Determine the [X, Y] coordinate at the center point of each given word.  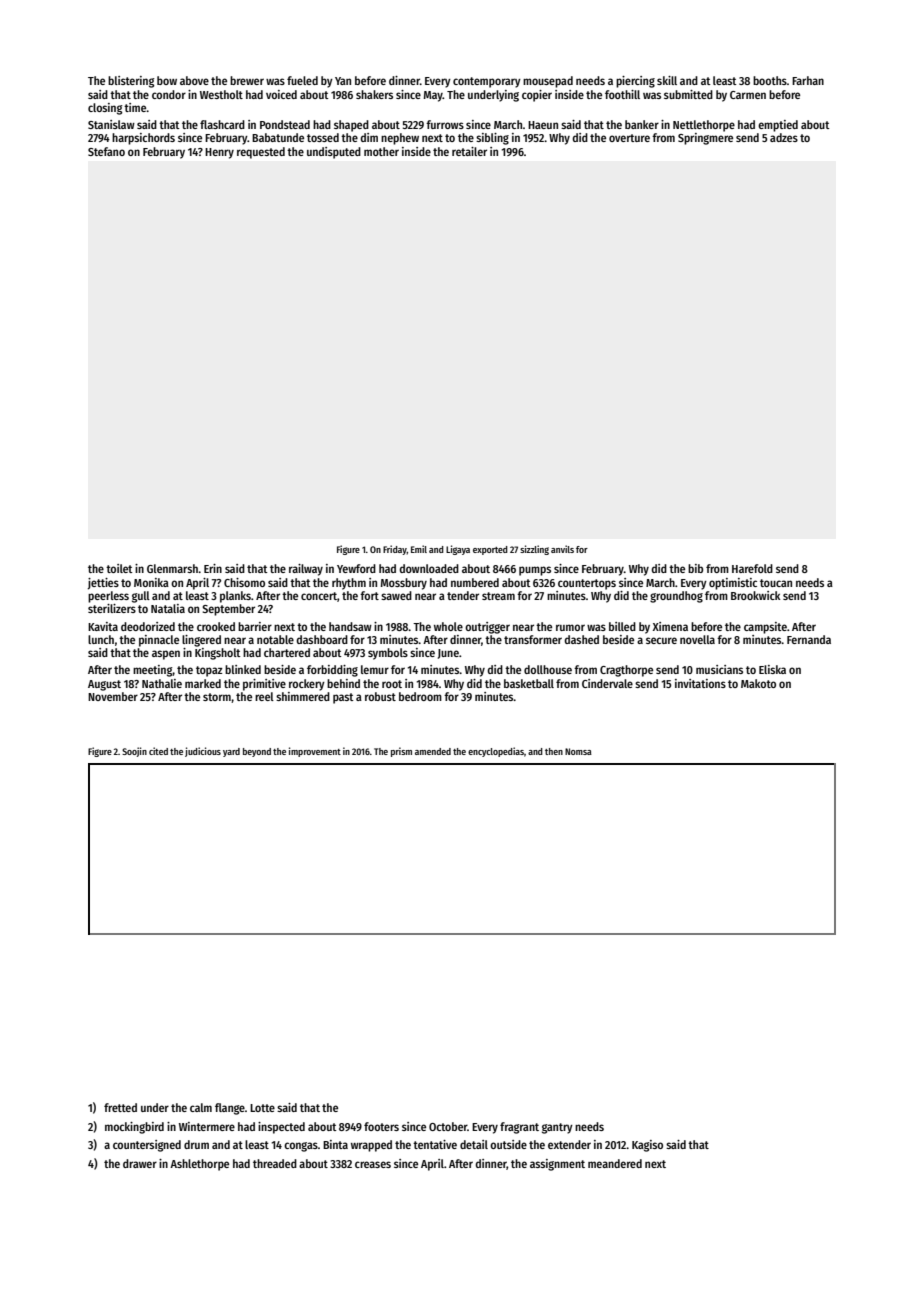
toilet [119, 568]
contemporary [487, 82]
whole [448, 626]
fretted [120, 1107]
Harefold [752, 568]
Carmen [748, 95]
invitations [700, 683]
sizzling [534, 550]
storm [217, 697]
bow [167, 80]
